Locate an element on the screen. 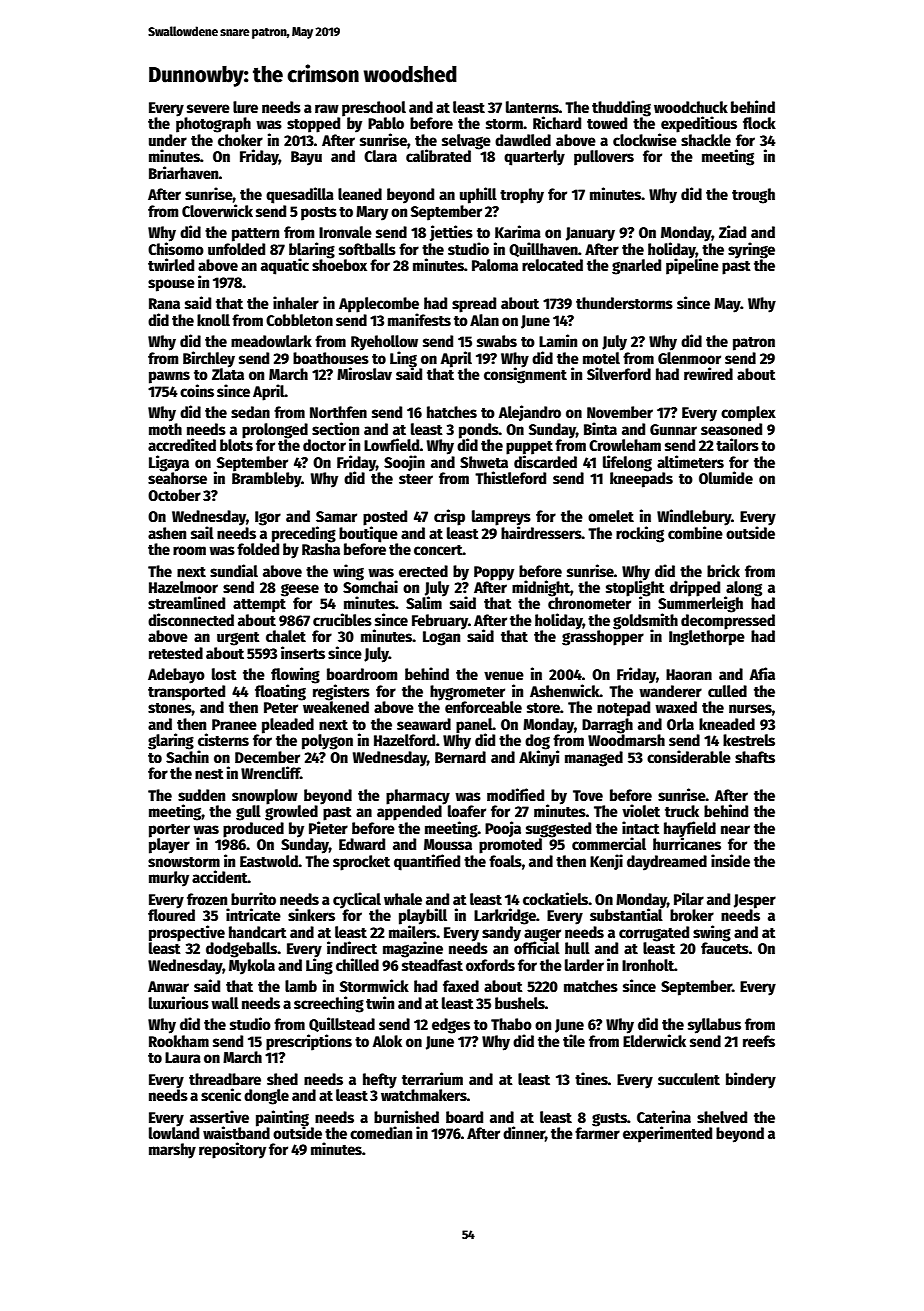 Image resolution: width=924 pixels, height=1311 pixels. lowland is located at coordinates (174, 1133).
